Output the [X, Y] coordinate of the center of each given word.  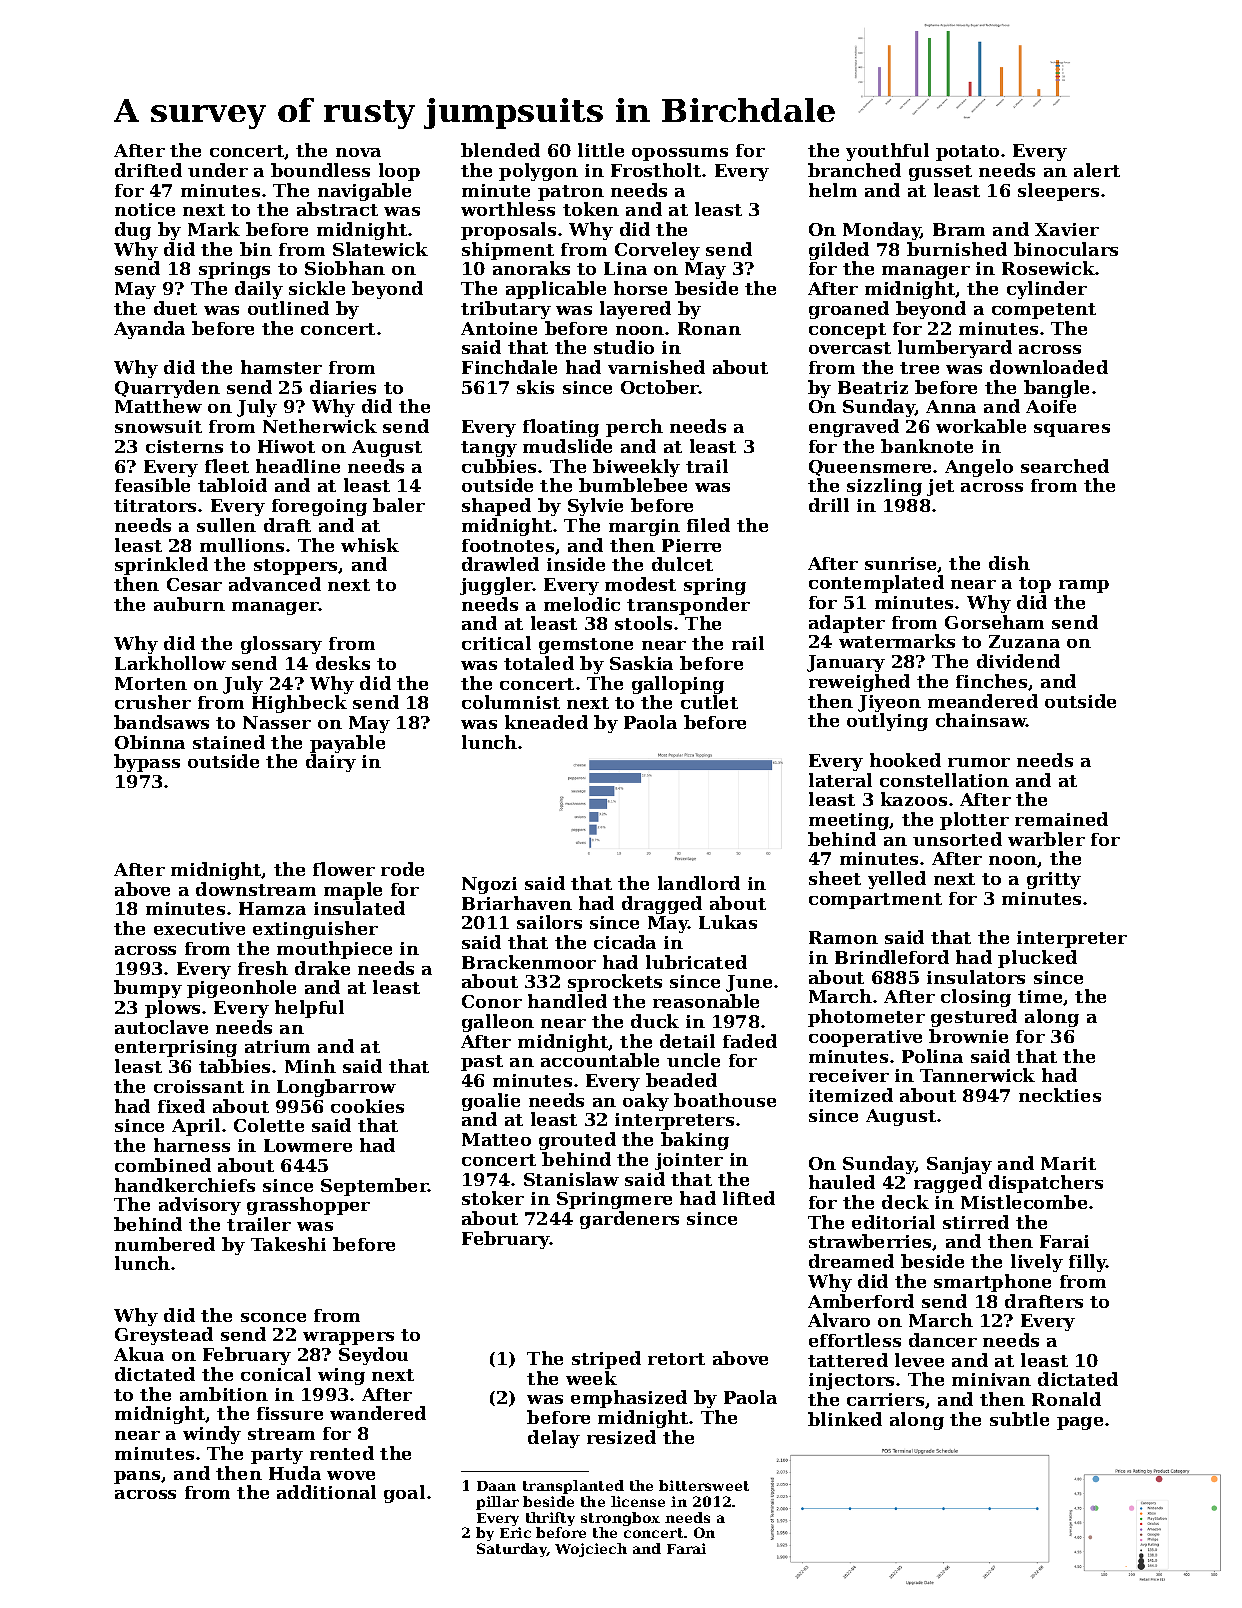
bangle [1056, 389]
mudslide [567, 446]
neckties [1060, 1095]
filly [1088, 1263]
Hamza [272, 908]
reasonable [706, 1001]
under [218, 170]
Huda [295, 1473]
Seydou [373, 1356]
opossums [680, 154]
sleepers [1058, 192]
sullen [226, 525]
